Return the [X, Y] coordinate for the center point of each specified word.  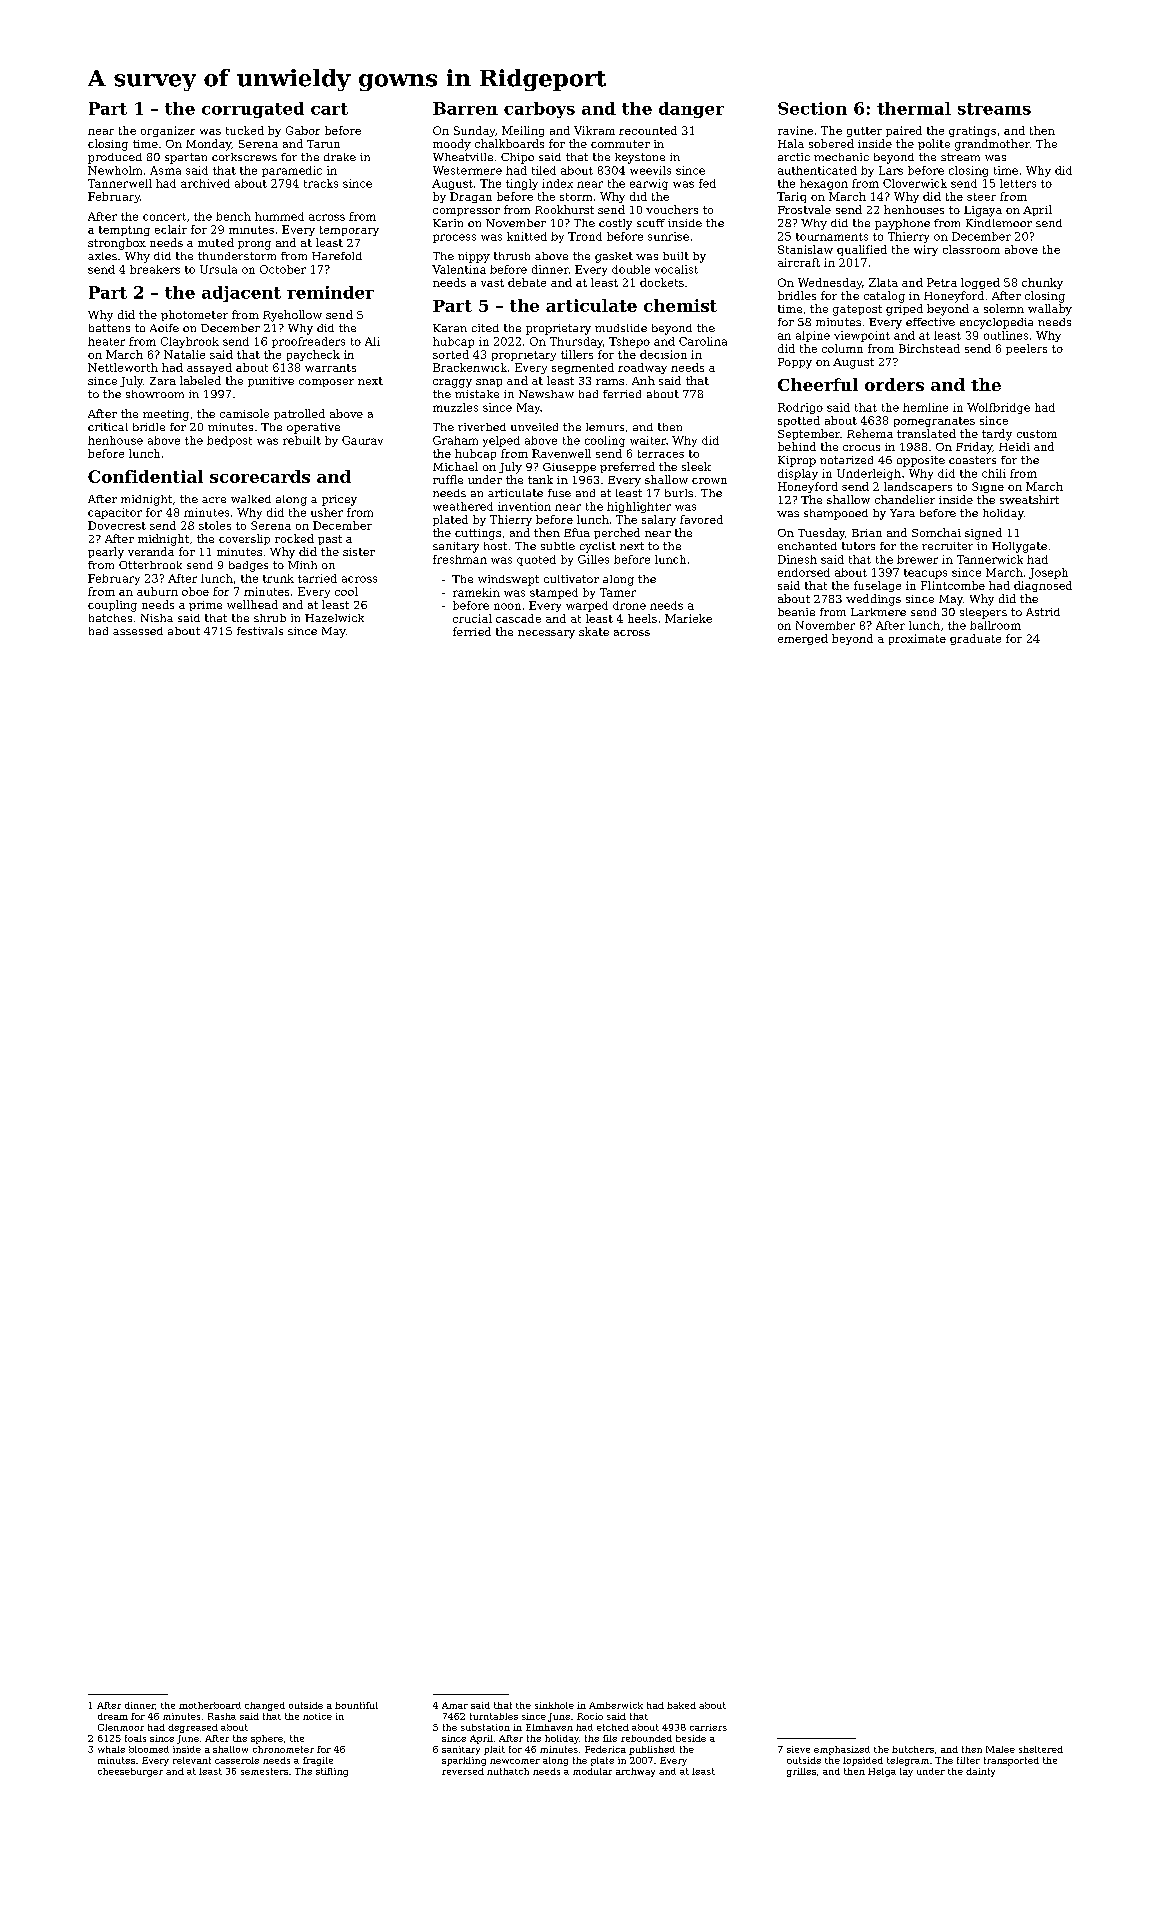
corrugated [253, 110]
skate [594, 631]
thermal [914, 108]
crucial [472, 618]
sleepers [983, 613]
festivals [260, 631]
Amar [455, 1705]
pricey [339, 500]
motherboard [210, 1705]
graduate [975, 639]
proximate [917, 639]
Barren [465, 108]
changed [265, 1706]
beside [691, 1738]
